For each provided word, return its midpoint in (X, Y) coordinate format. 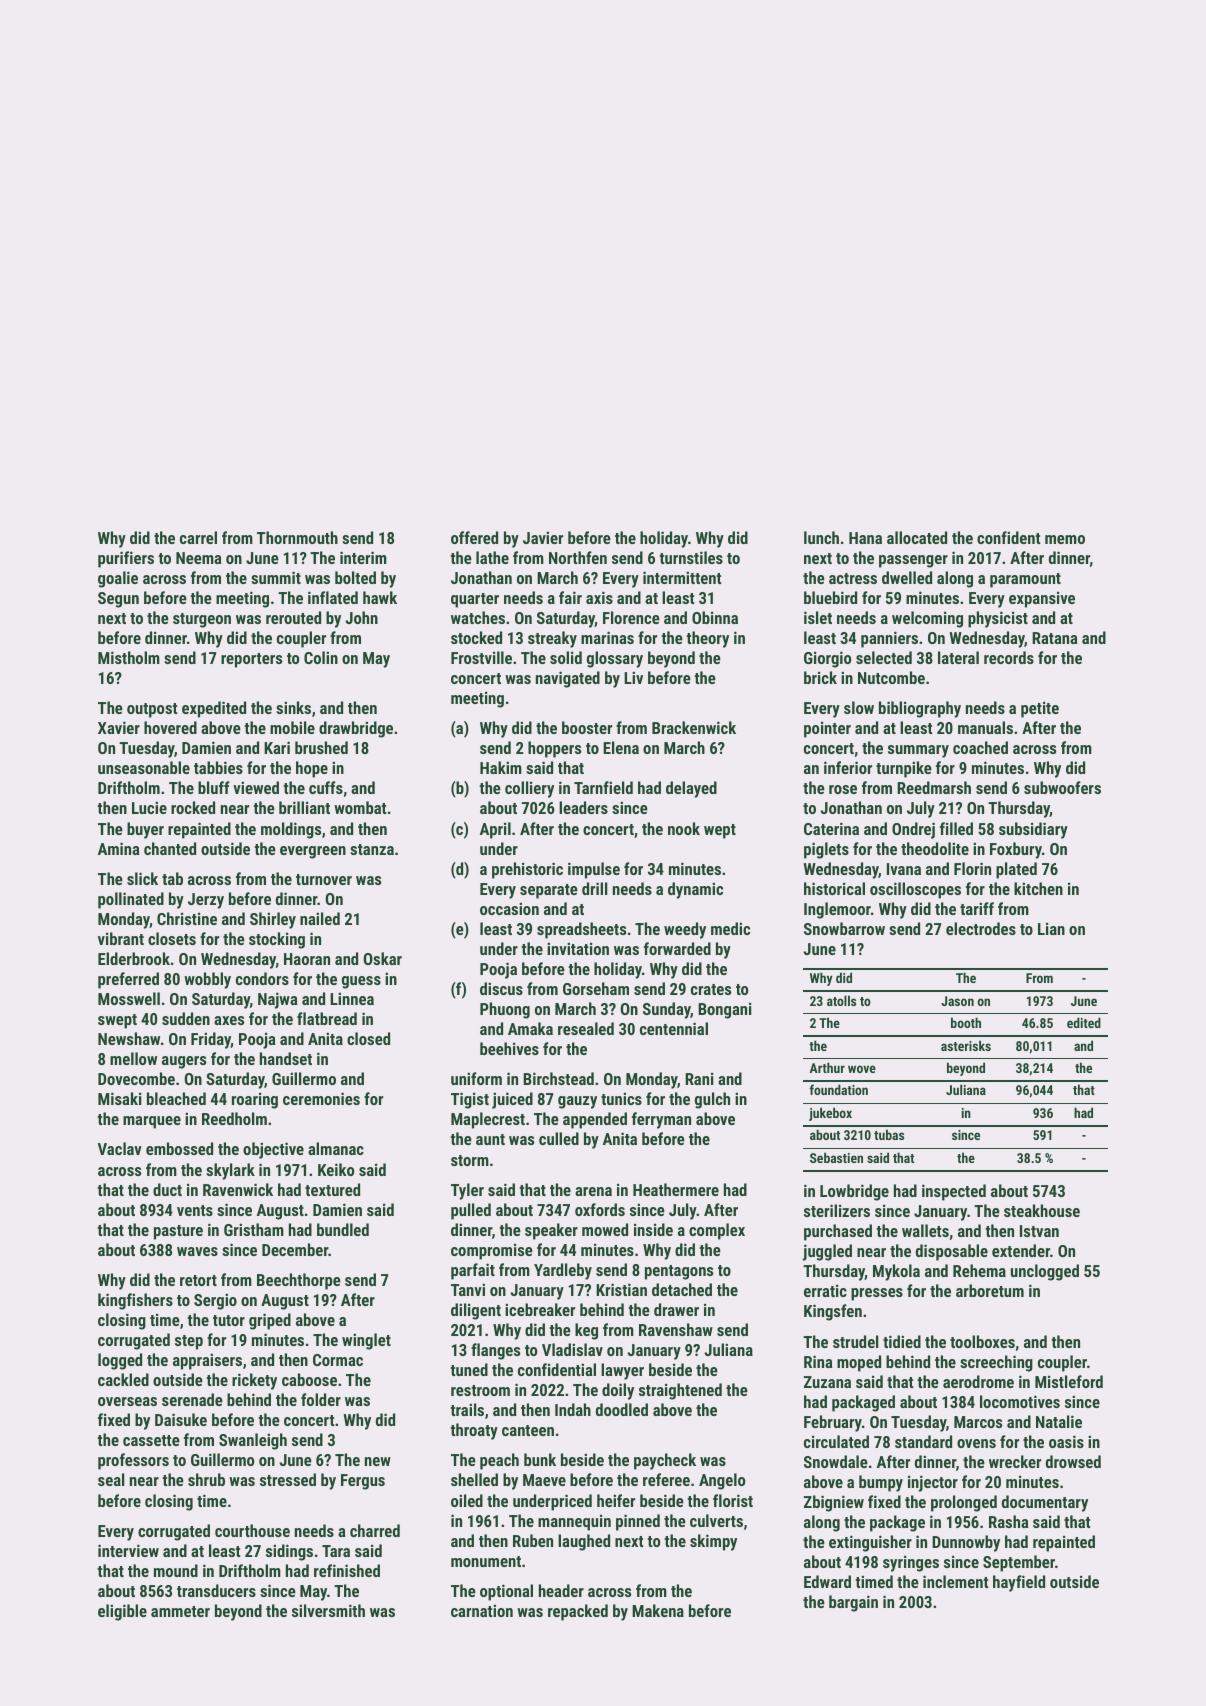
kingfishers (135, 1301)
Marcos (978, 1422)
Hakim (501, 767)
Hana (865, 538)
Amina (118, 848)
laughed (584, 1542)
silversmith (328, 1610)
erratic (825, 1290)
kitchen (1038, 888)
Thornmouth (297, 537)
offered (474, 537)
